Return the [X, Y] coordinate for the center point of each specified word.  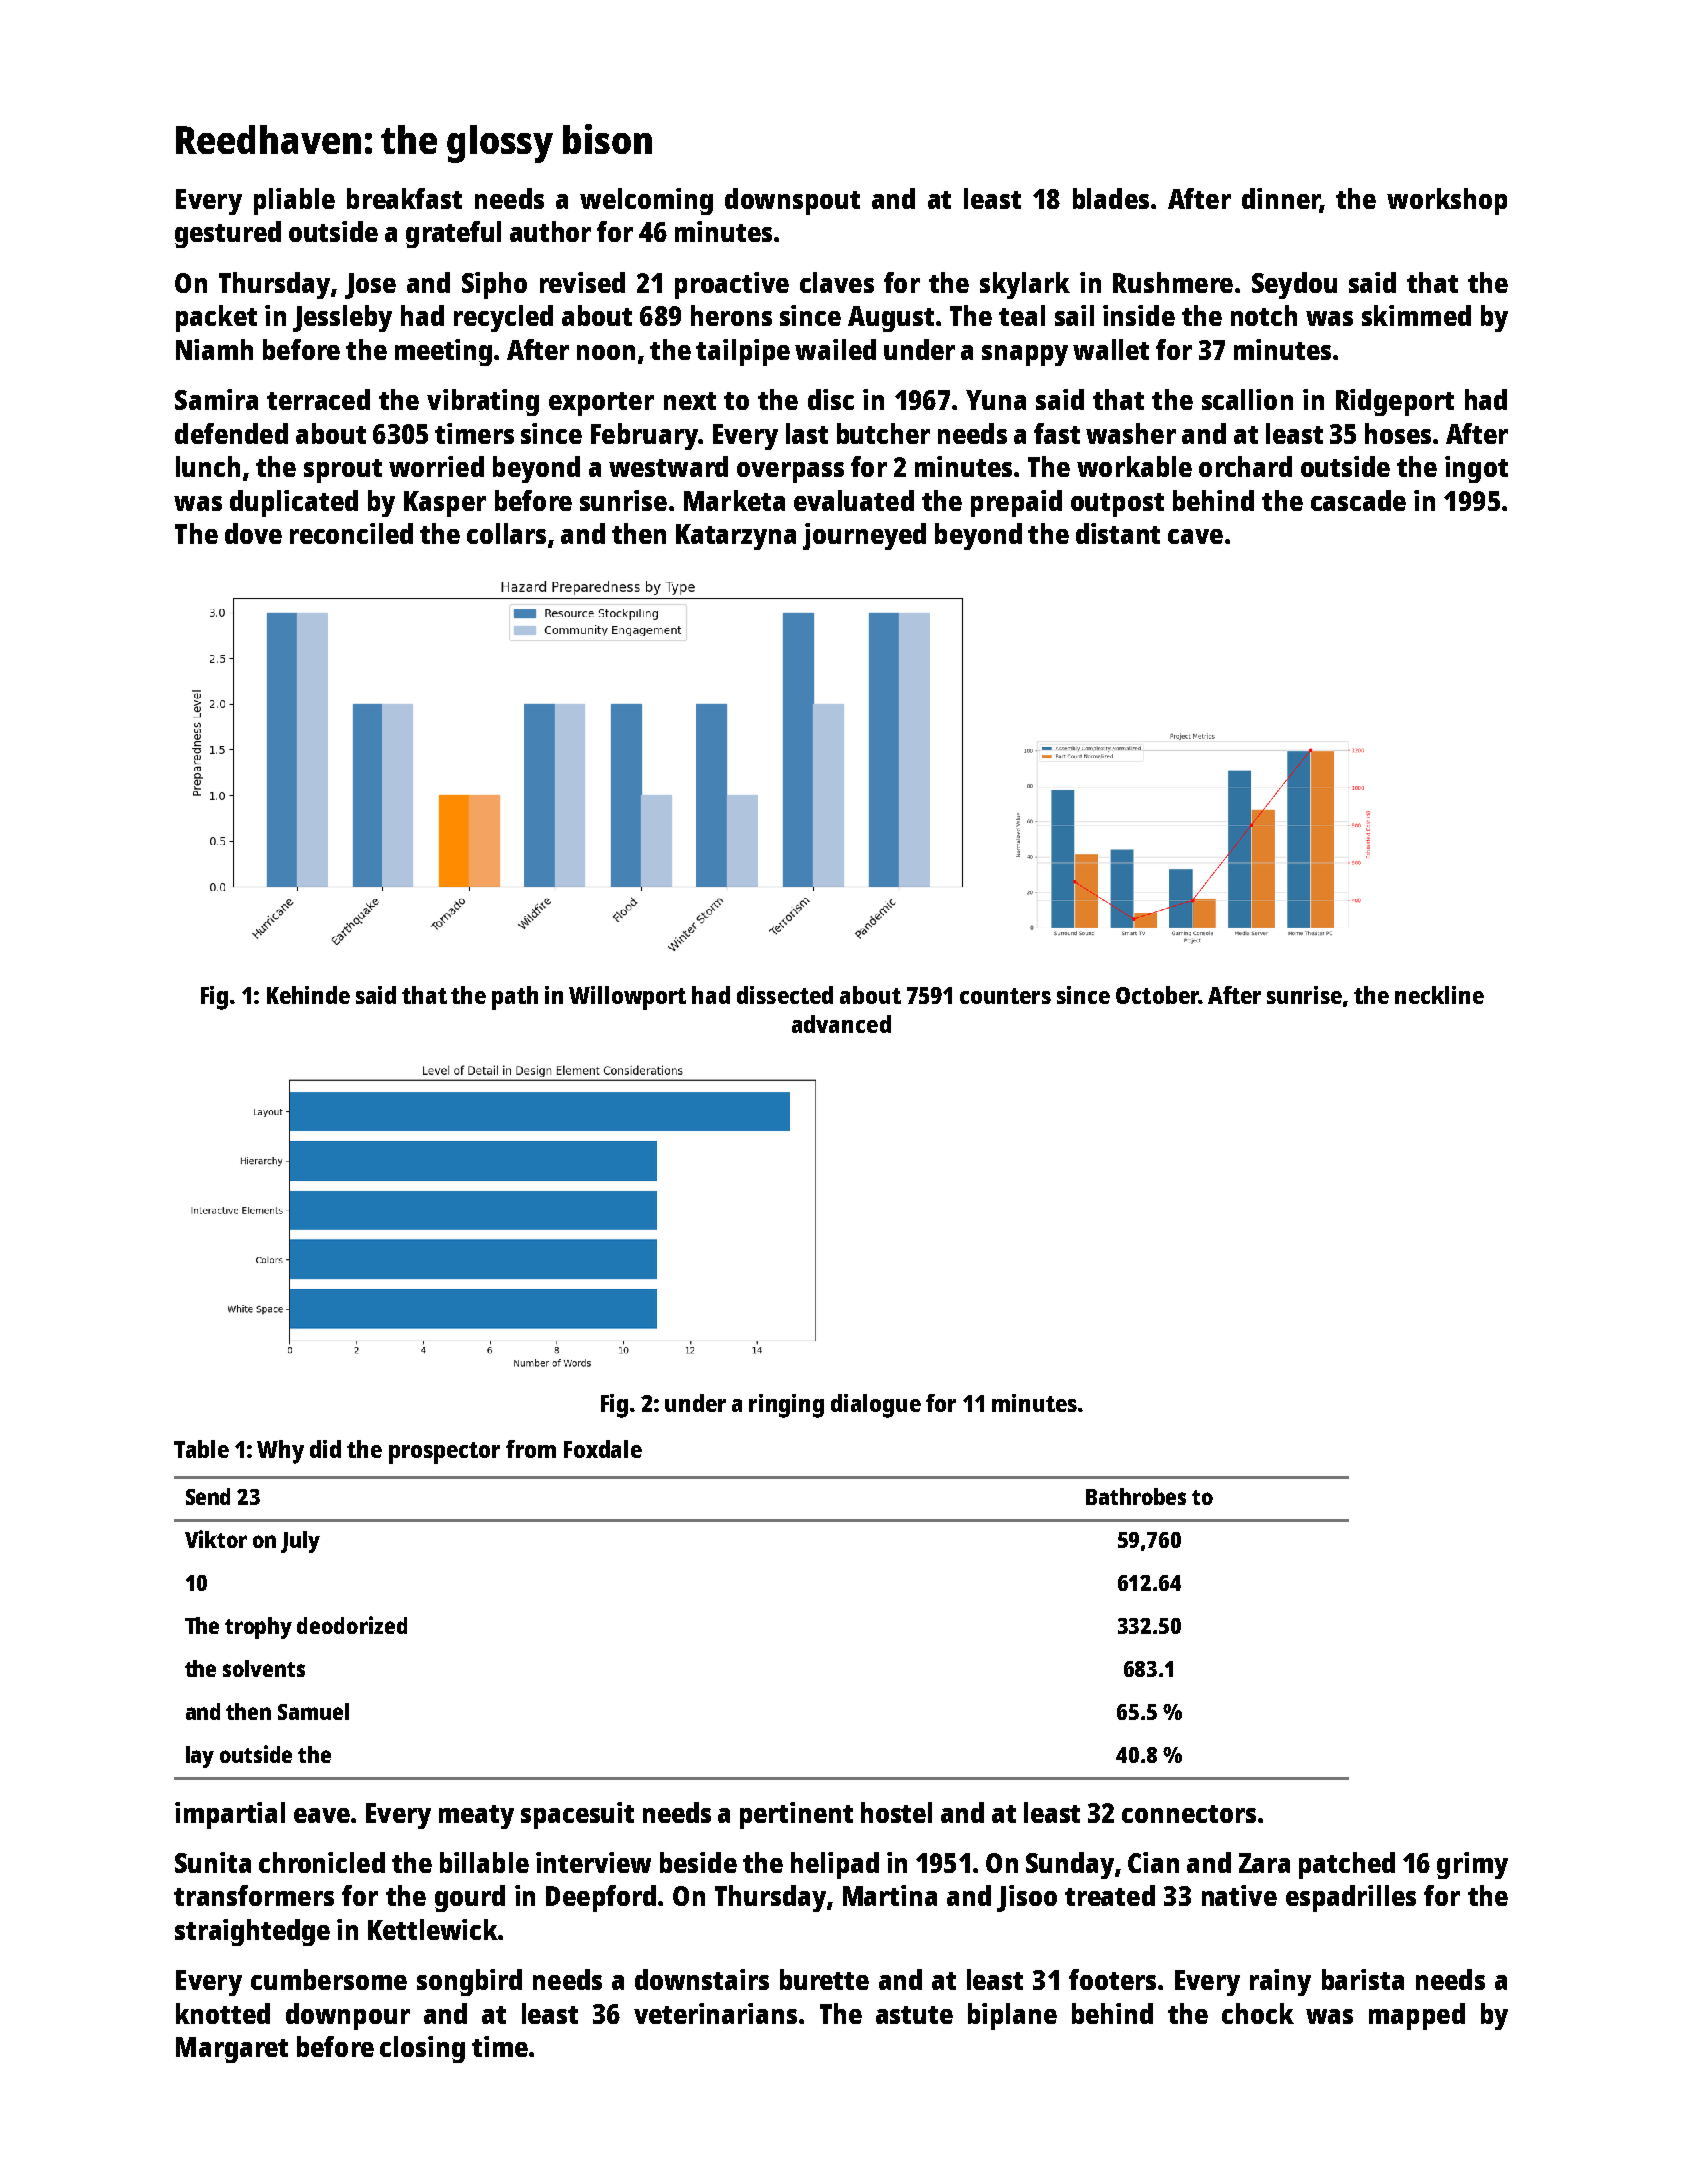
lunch [208, 466]
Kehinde [308, 995]
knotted [223, 2013]
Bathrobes [1136, 1496]
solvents [264, 1668]
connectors [1189, 1814]
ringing [786, 1406]
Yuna [996, 400]
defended [231, 433]
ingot [1476, 469]
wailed [835, 349]
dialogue [876, 1406]
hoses [1398, 433]
